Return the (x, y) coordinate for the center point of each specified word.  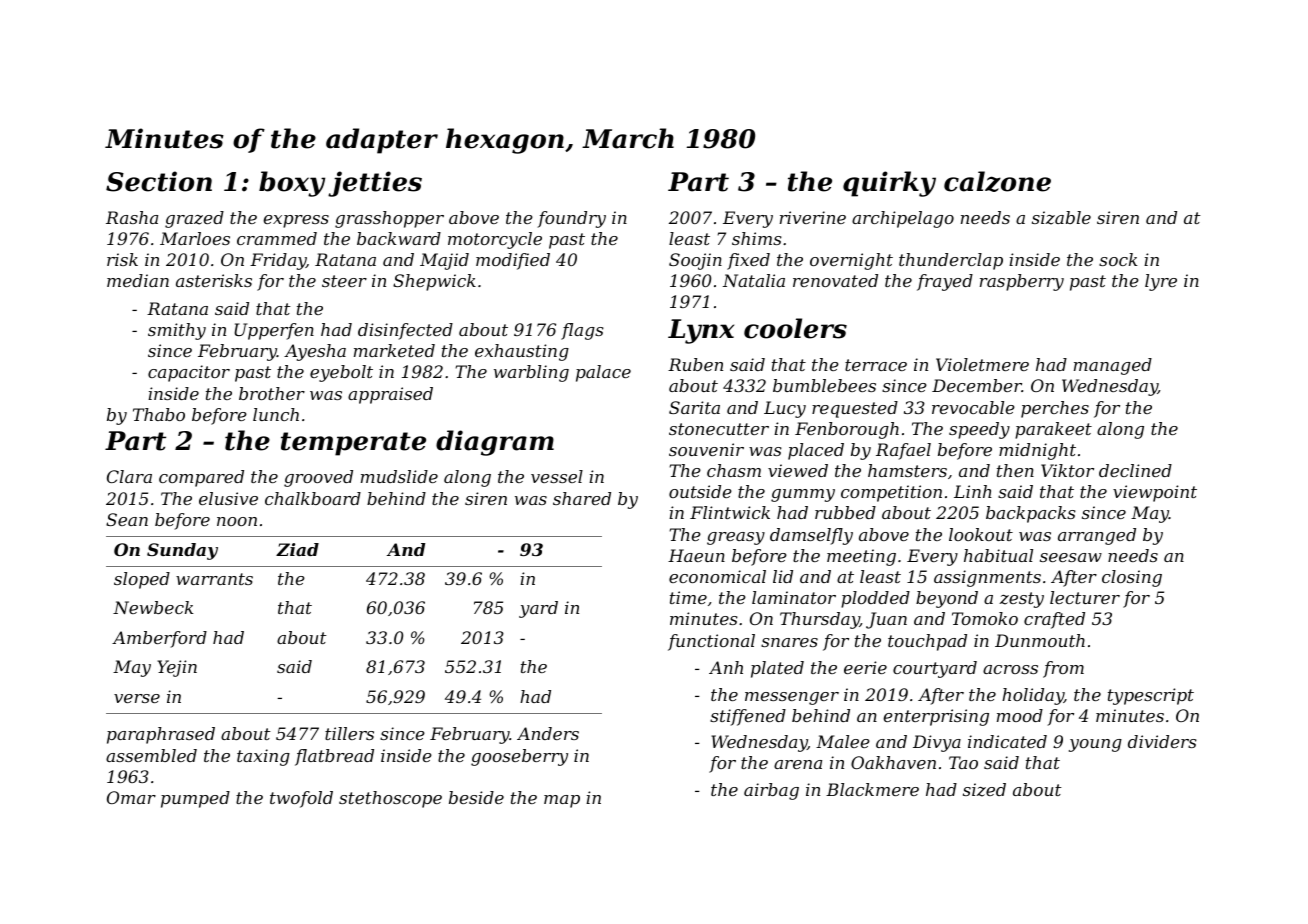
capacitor (189, 373)
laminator (794, 597)
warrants (214, 579)
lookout (981, 534)
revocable (973, 407)
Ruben (695, 364)
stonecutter (719, 429)
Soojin (695, 261)
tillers (349, 733)
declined (1135, 470)
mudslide (399, 476)
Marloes (195, 238)
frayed (945, 282)
